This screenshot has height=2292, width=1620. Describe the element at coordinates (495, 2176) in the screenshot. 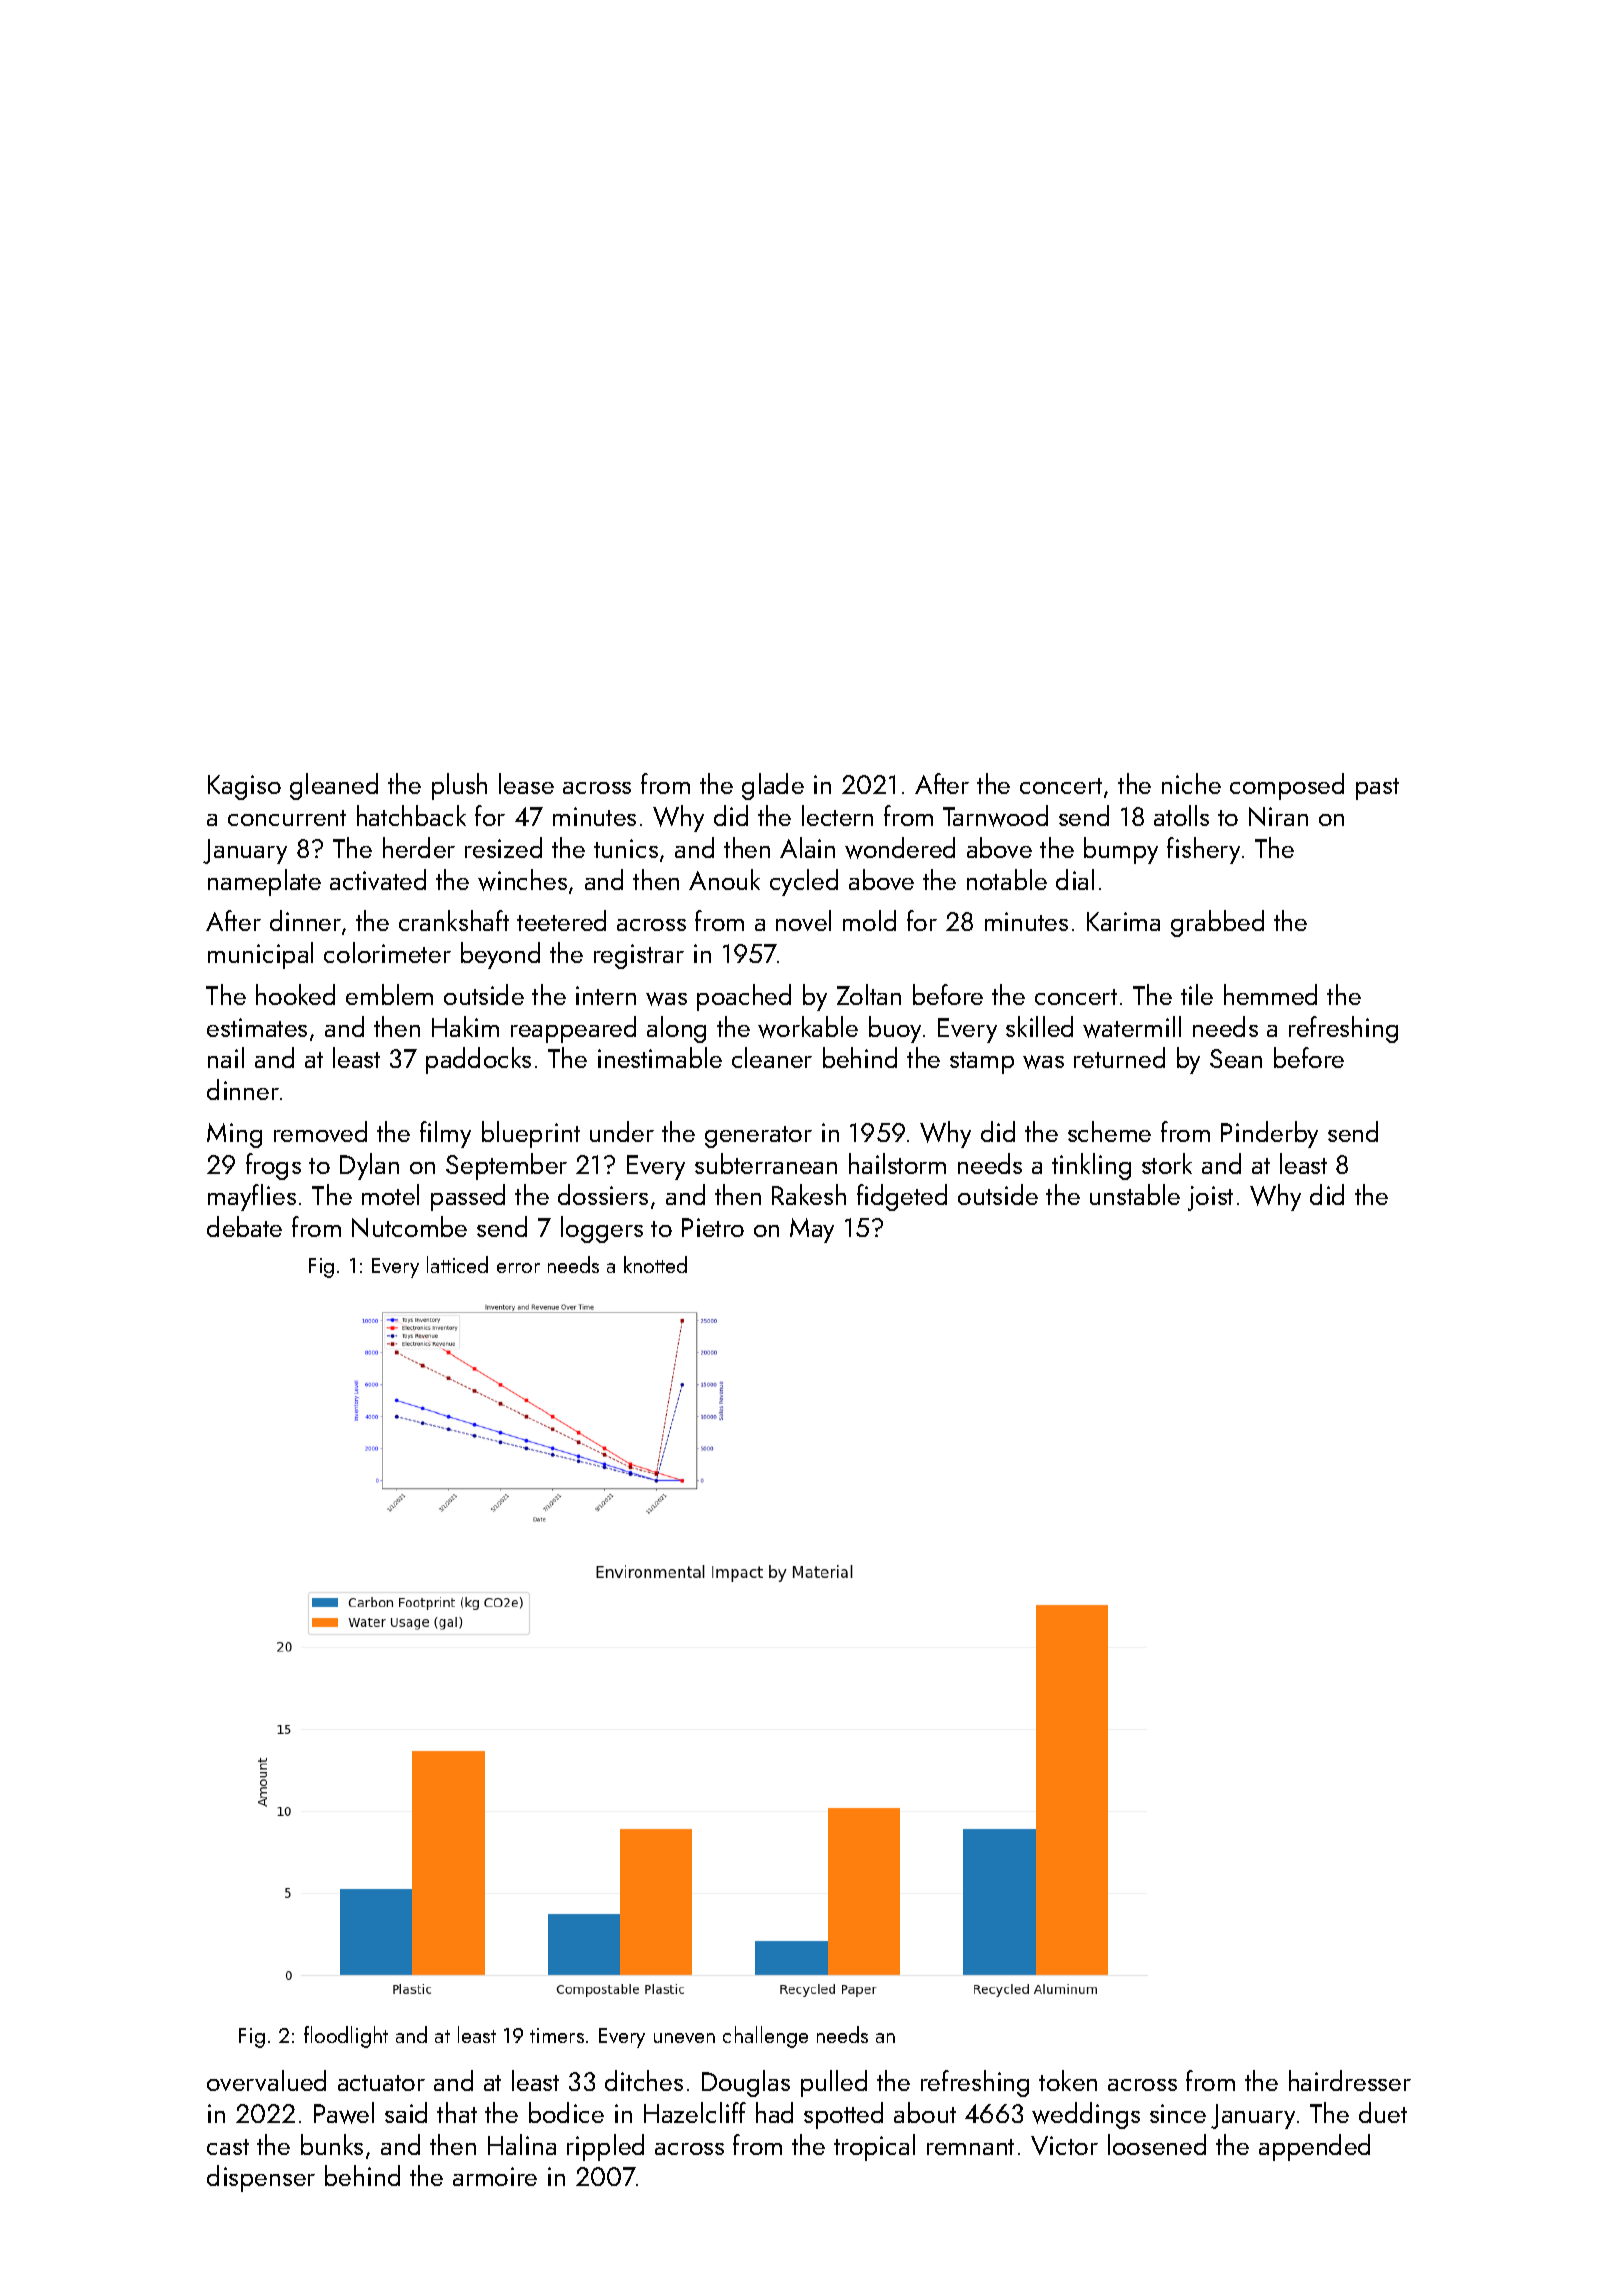

I see `armoire` at that location.
